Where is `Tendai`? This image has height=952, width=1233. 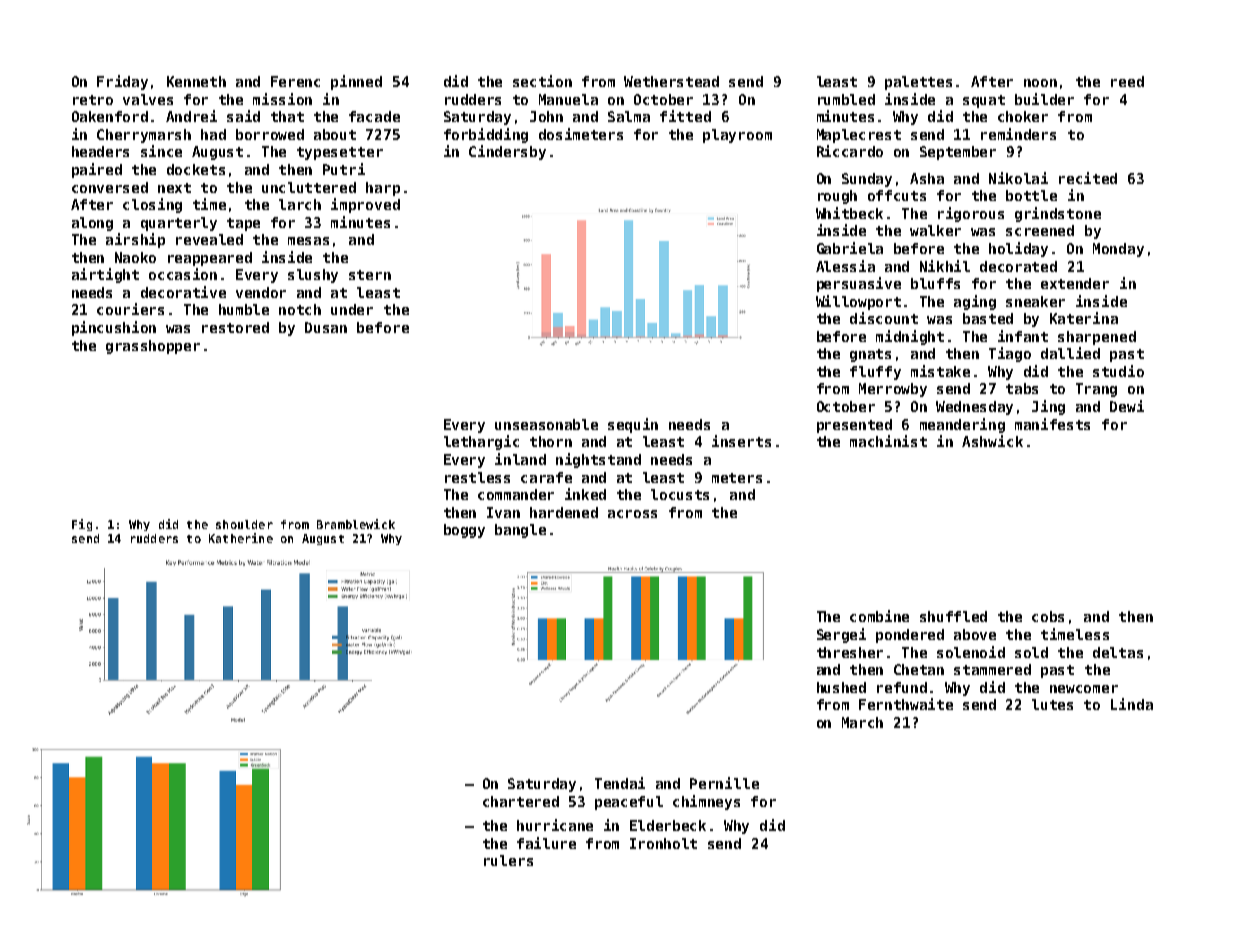 Tendai is located at coordinates (620, 783).
